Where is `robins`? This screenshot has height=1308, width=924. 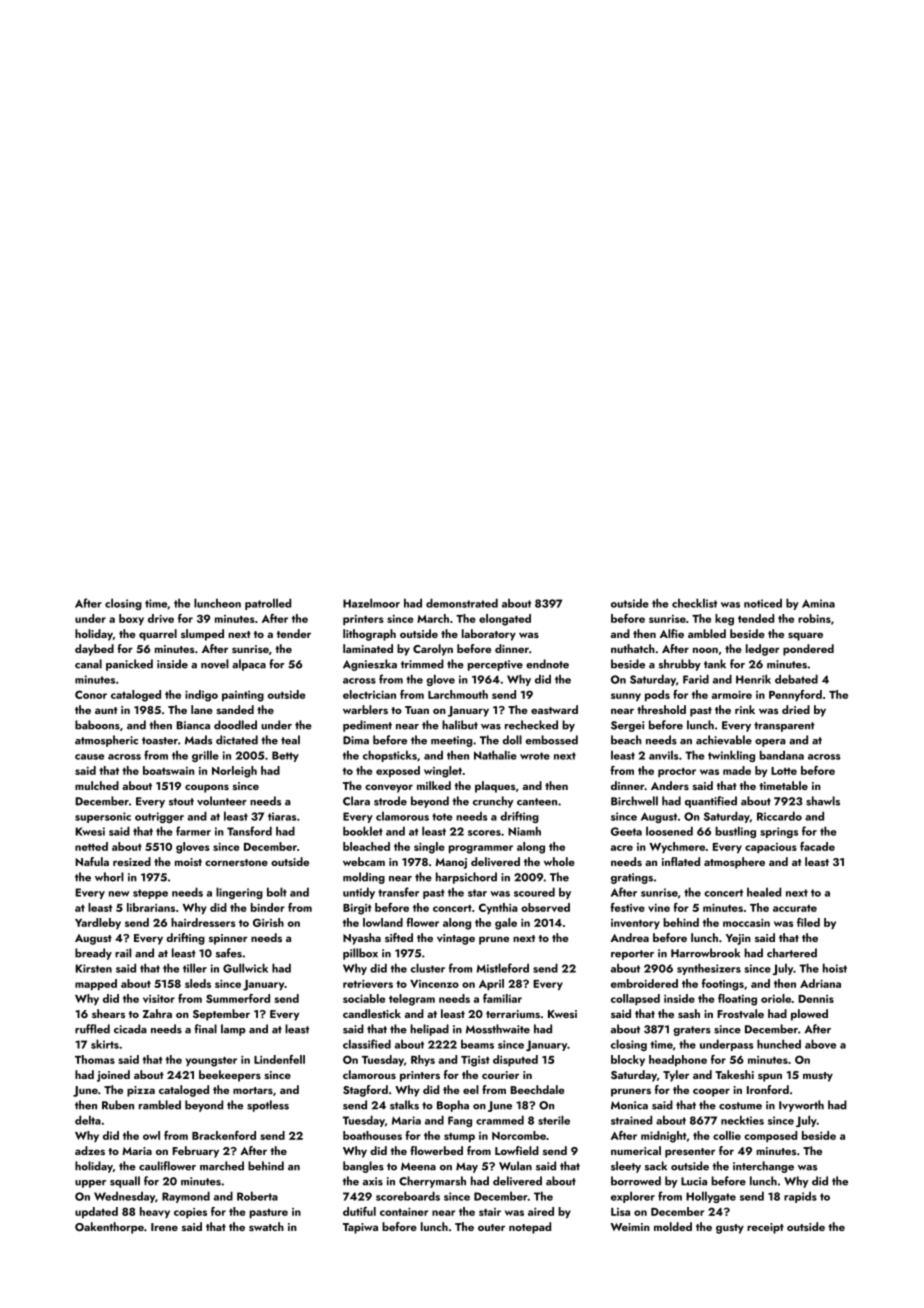
robins is located at coordinates (814, 618).
